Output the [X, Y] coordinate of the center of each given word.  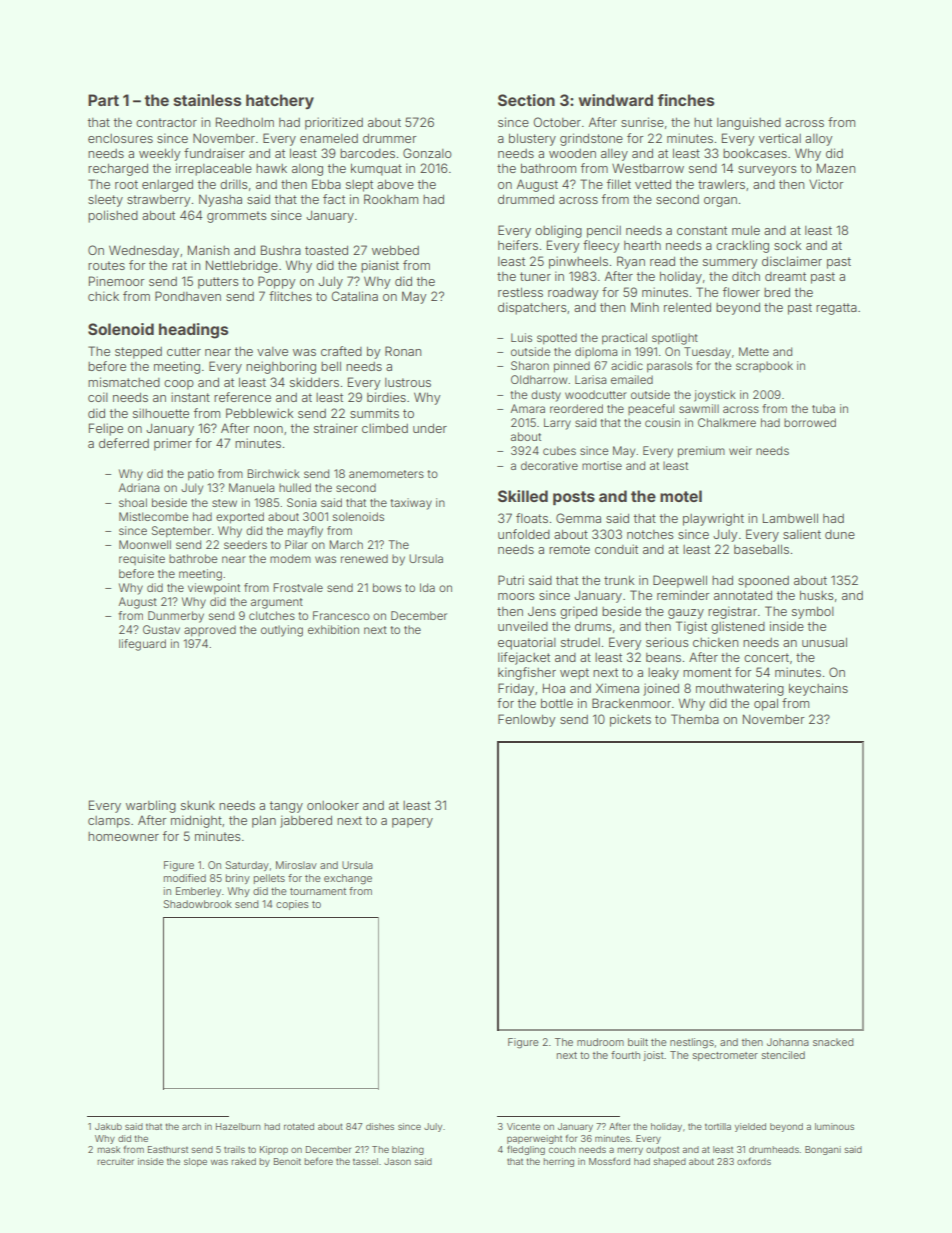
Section [526, 100]
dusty [546, 396]
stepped [138, 353]
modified [185, 878]
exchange [348, 879]
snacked [833, 1042]
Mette [754, 351]
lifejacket [524, 658]
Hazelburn [238, 1126]
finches [685, 100]
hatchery [280, 101]
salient [802, 534]
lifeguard [142, 645]
